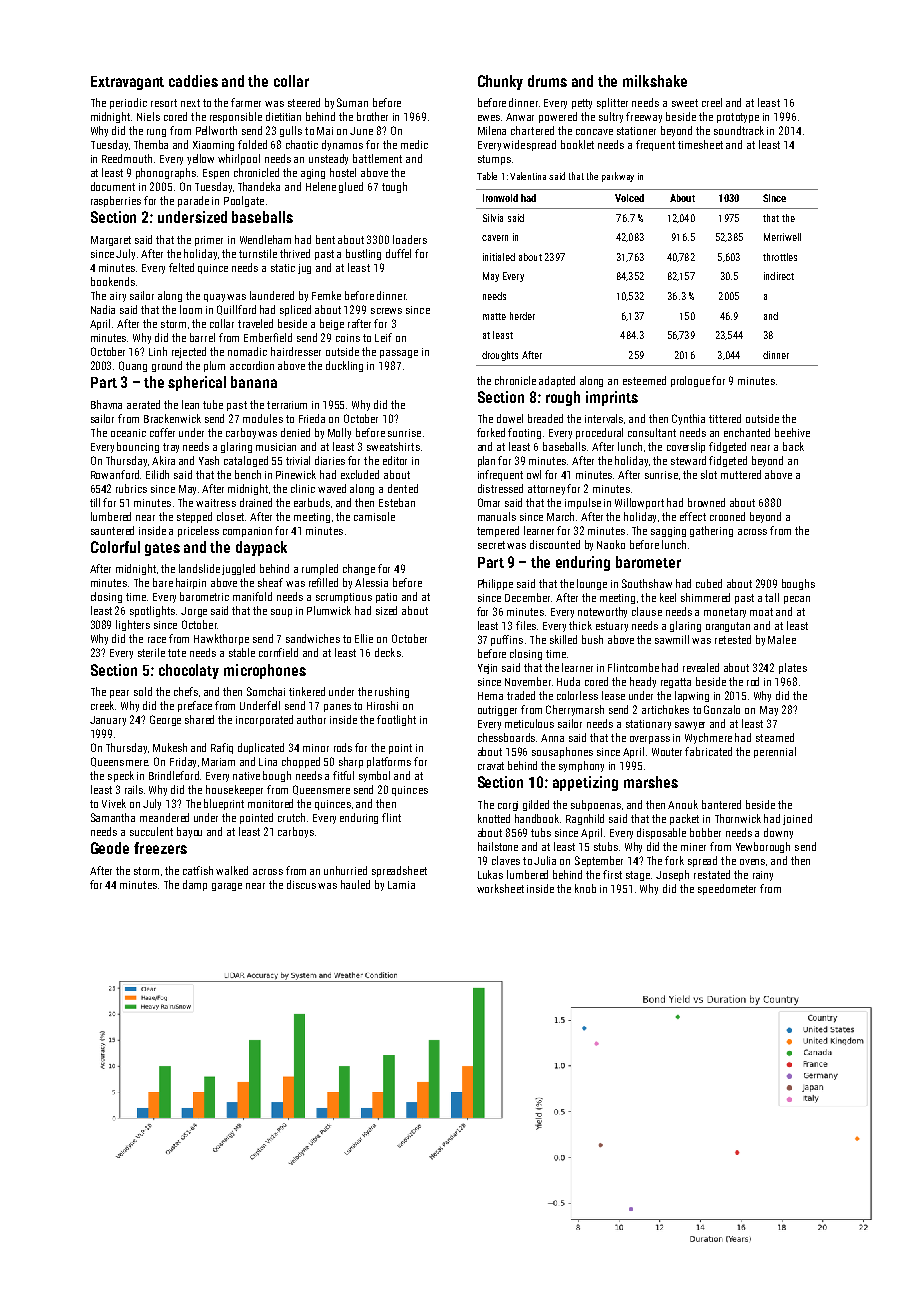 This screenshot has height=1316, width=908. I want to click on Geode, so click(110, 848).
